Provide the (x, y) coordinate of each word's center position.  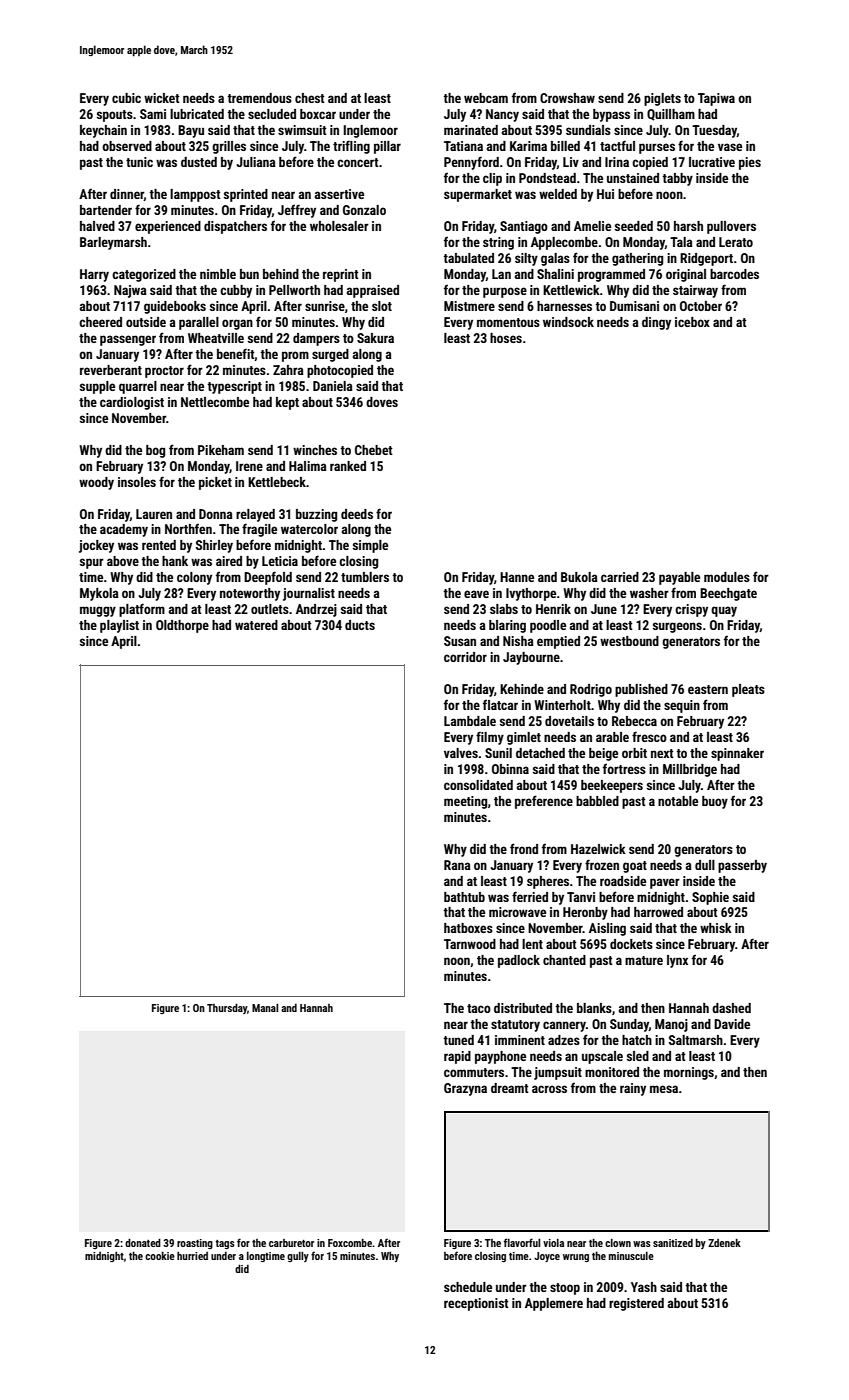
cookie (160, 1256)
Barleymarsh (113, 243)
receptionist (476, 1304)
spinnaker (737, 754)
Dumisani (634, 306)
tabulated (468, 258)
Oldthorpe (182, 626)
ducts (360, 625)
